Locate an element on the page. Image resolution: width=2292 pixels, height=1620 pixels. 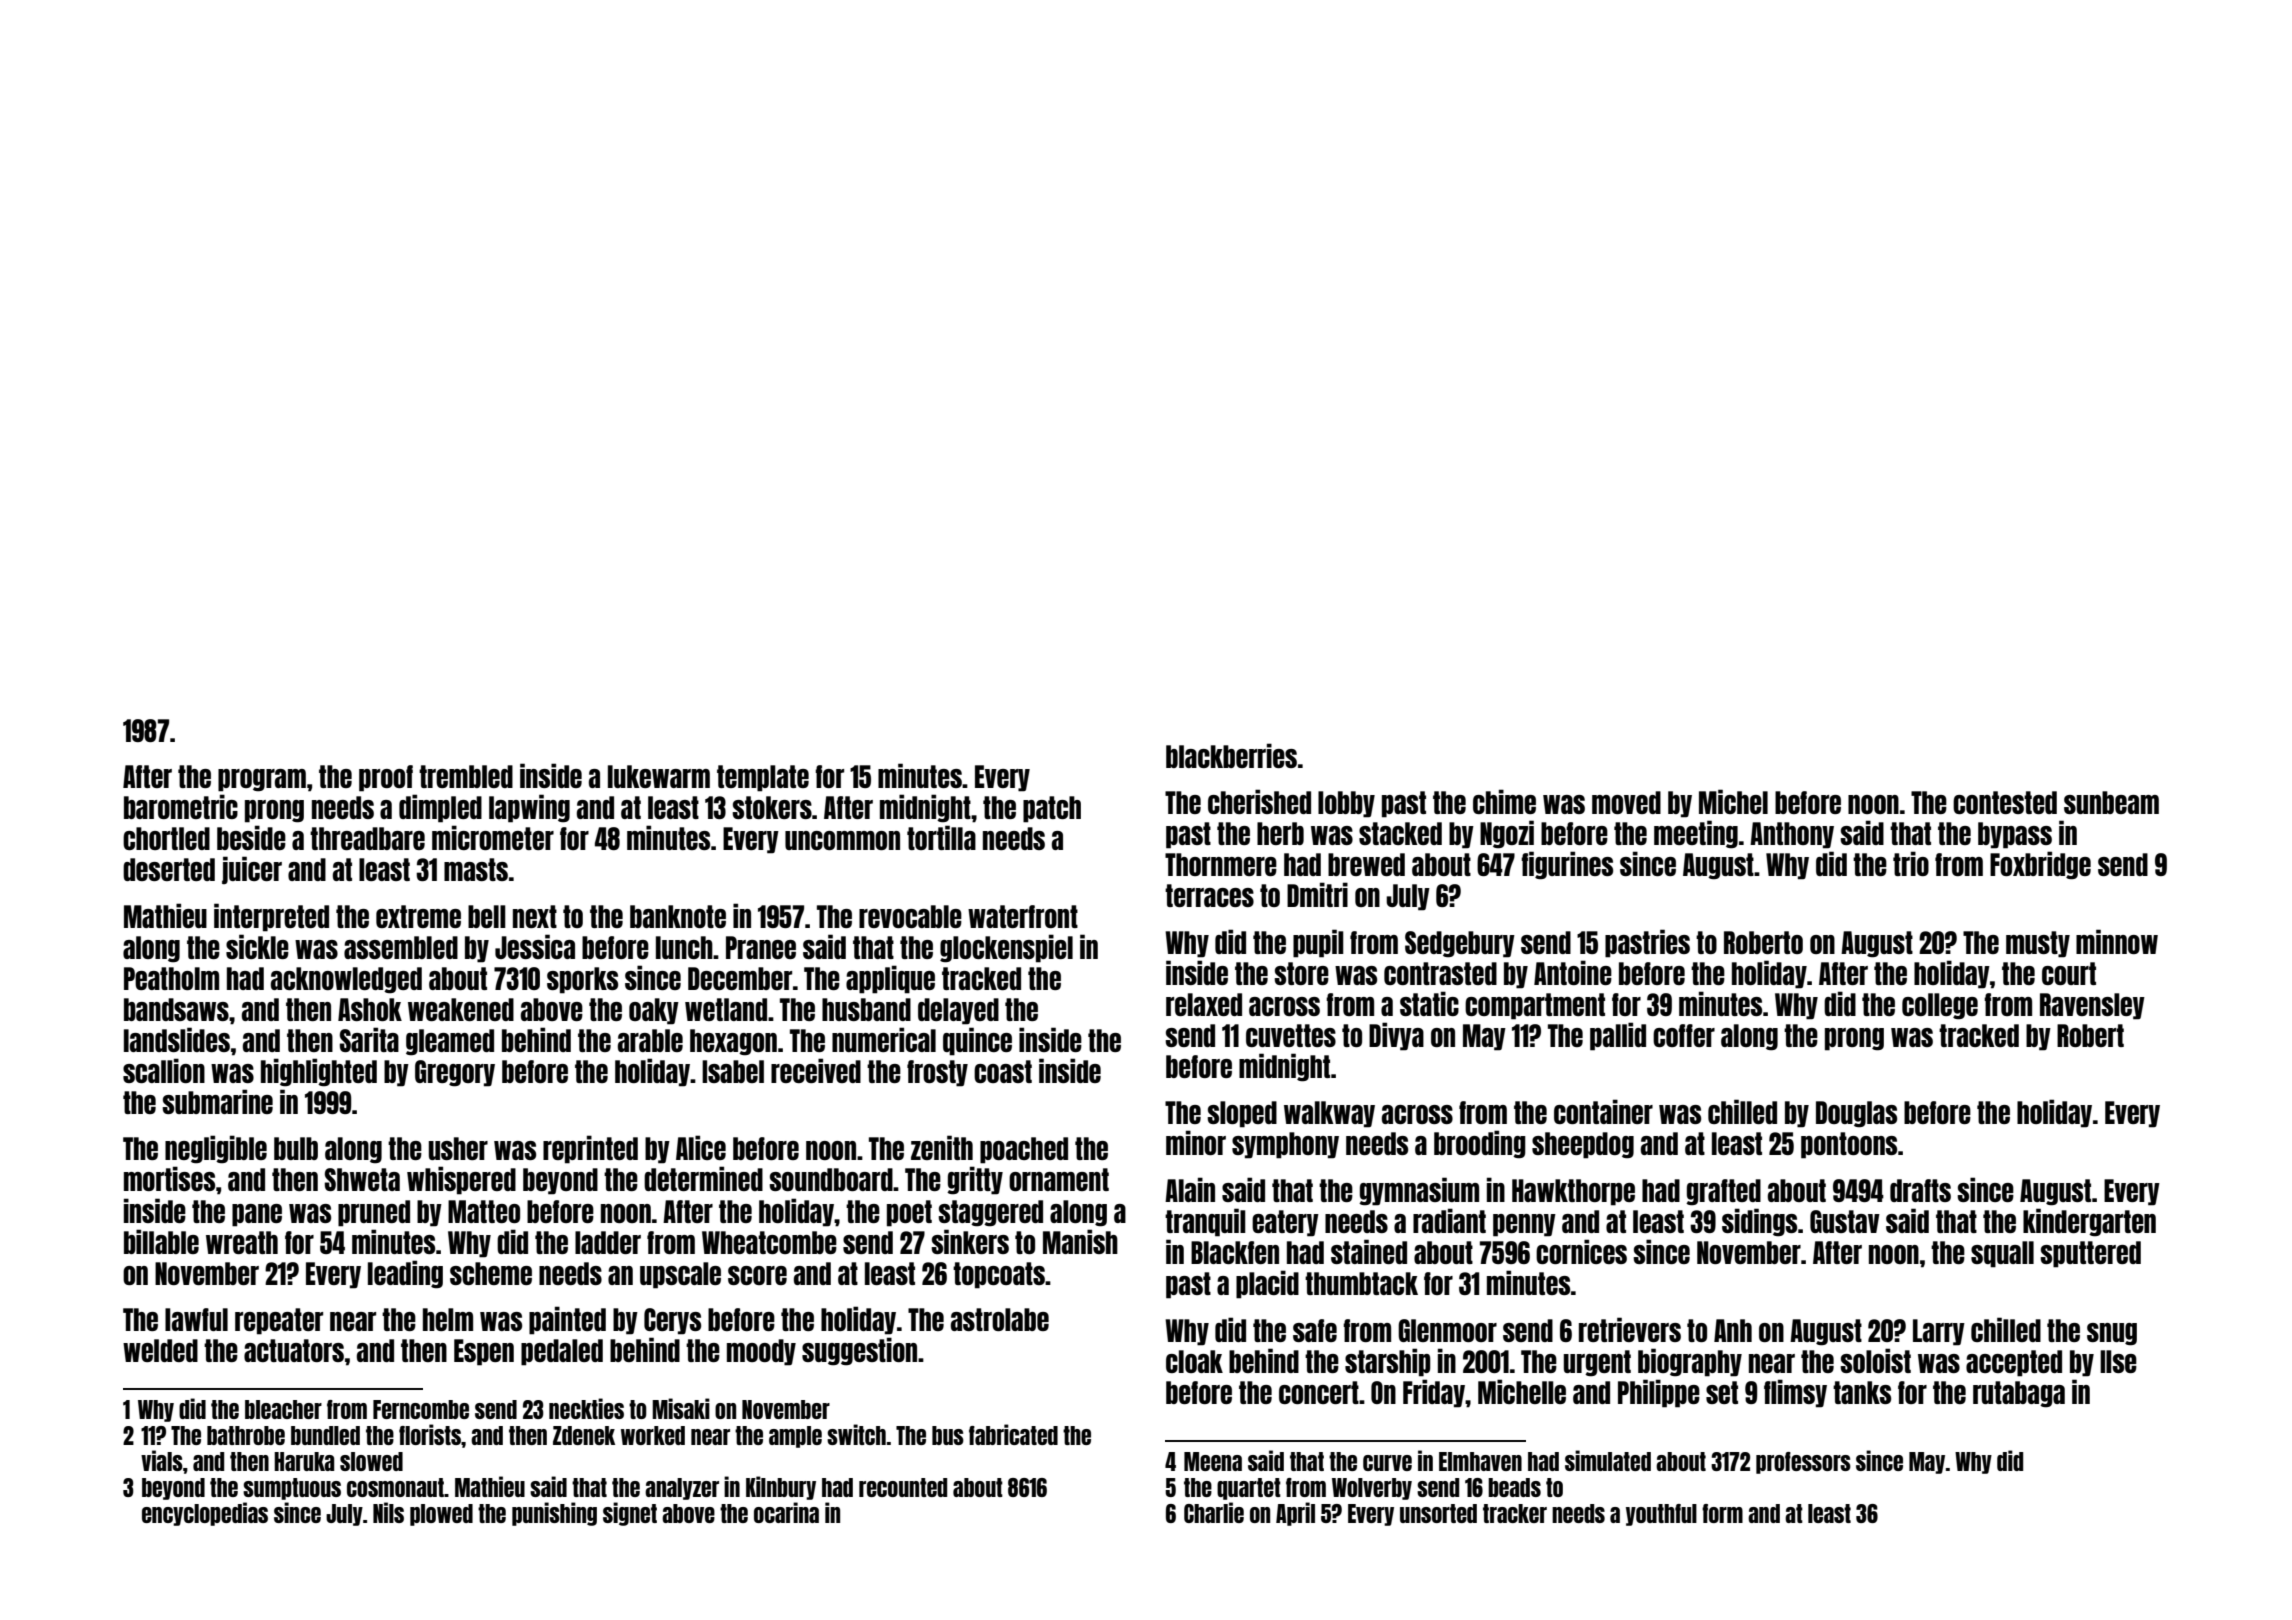
Espen is located at coordinates (484, 1352).
